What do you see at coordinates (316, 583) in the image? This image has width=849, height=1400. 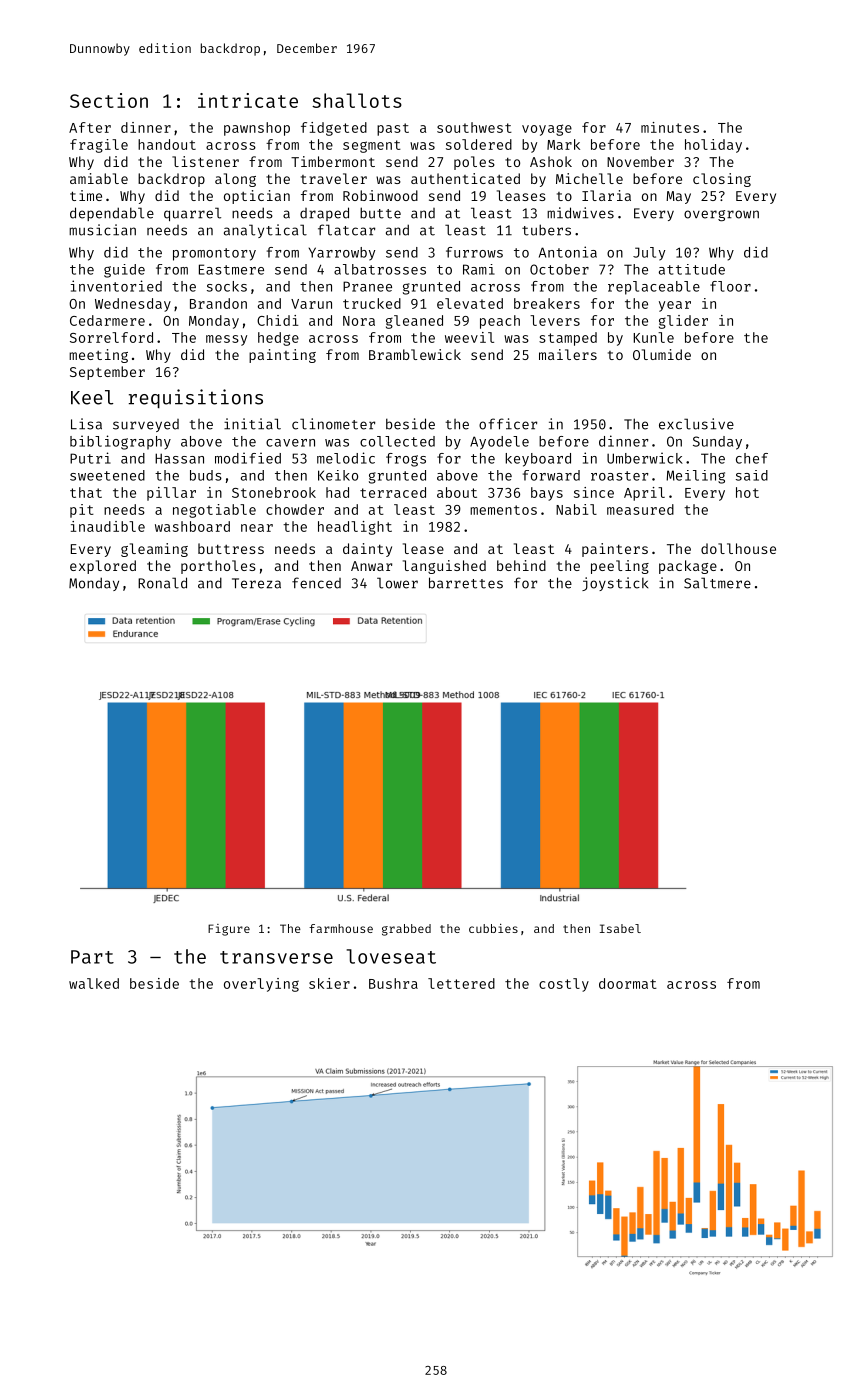 I see `fenced` at bounding box center [316, 583].
